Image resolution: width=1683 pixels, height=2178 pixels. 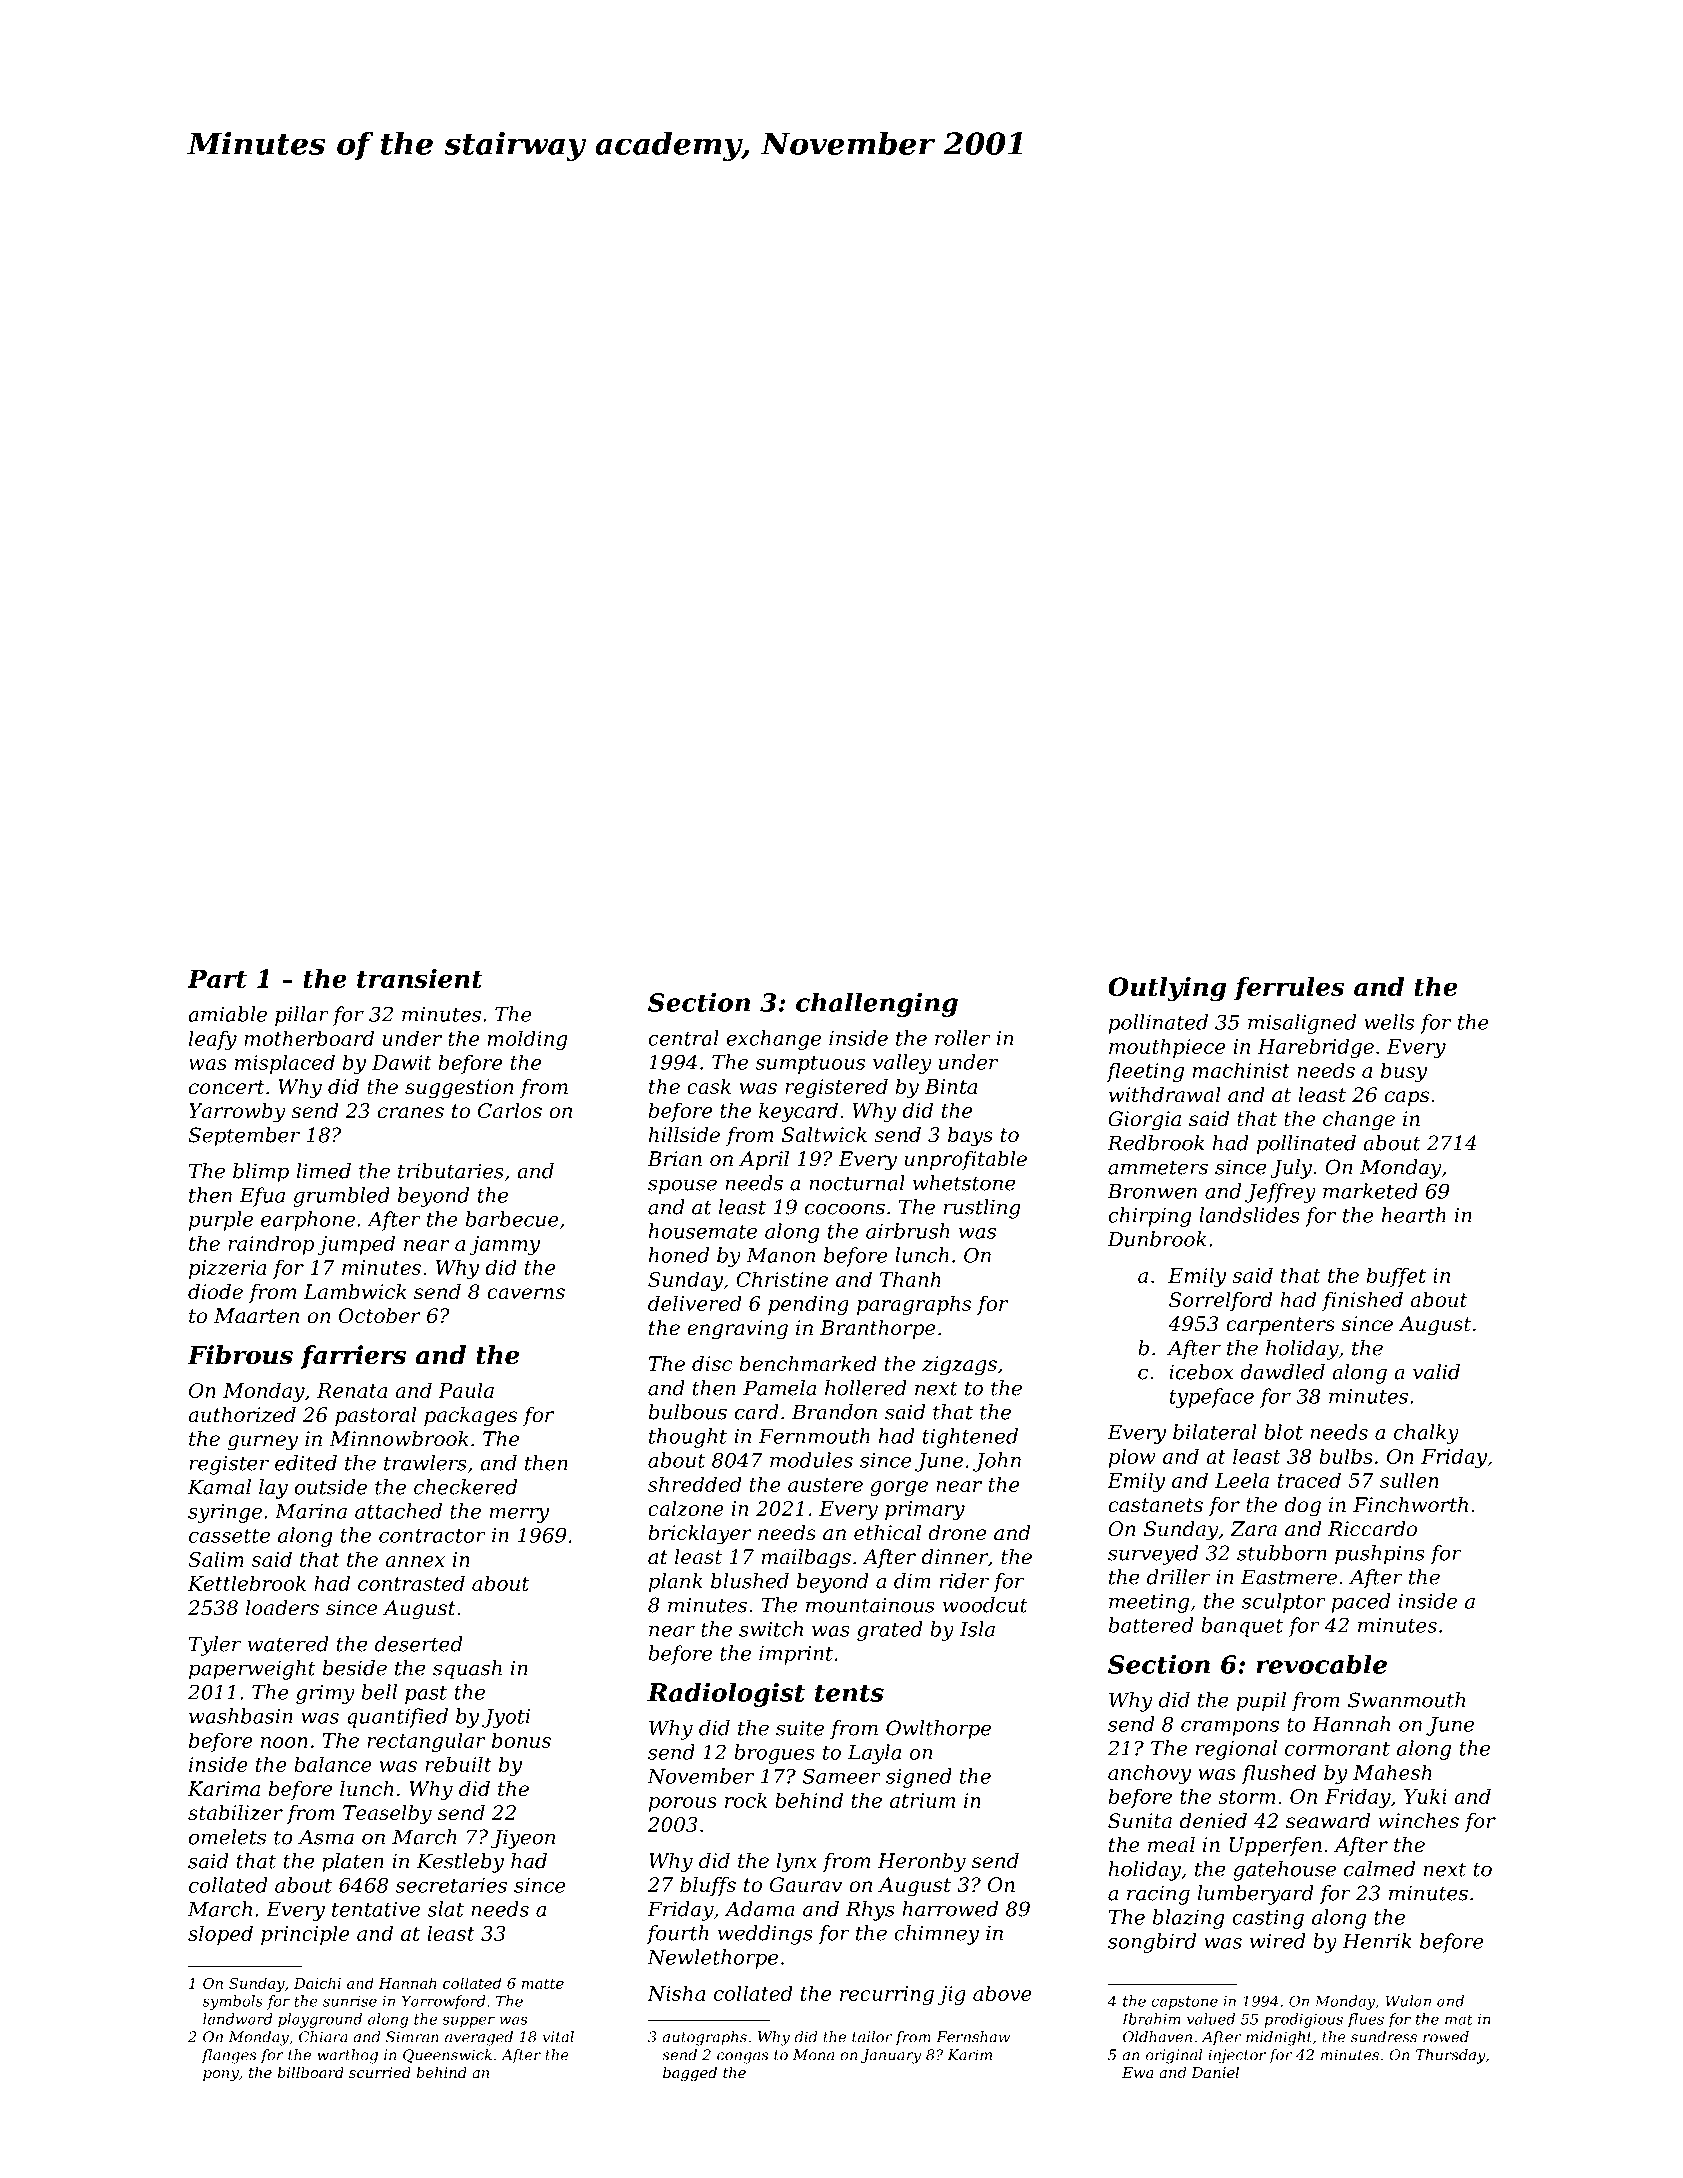 I want to click on limed, so click(x=323, y=1171).
